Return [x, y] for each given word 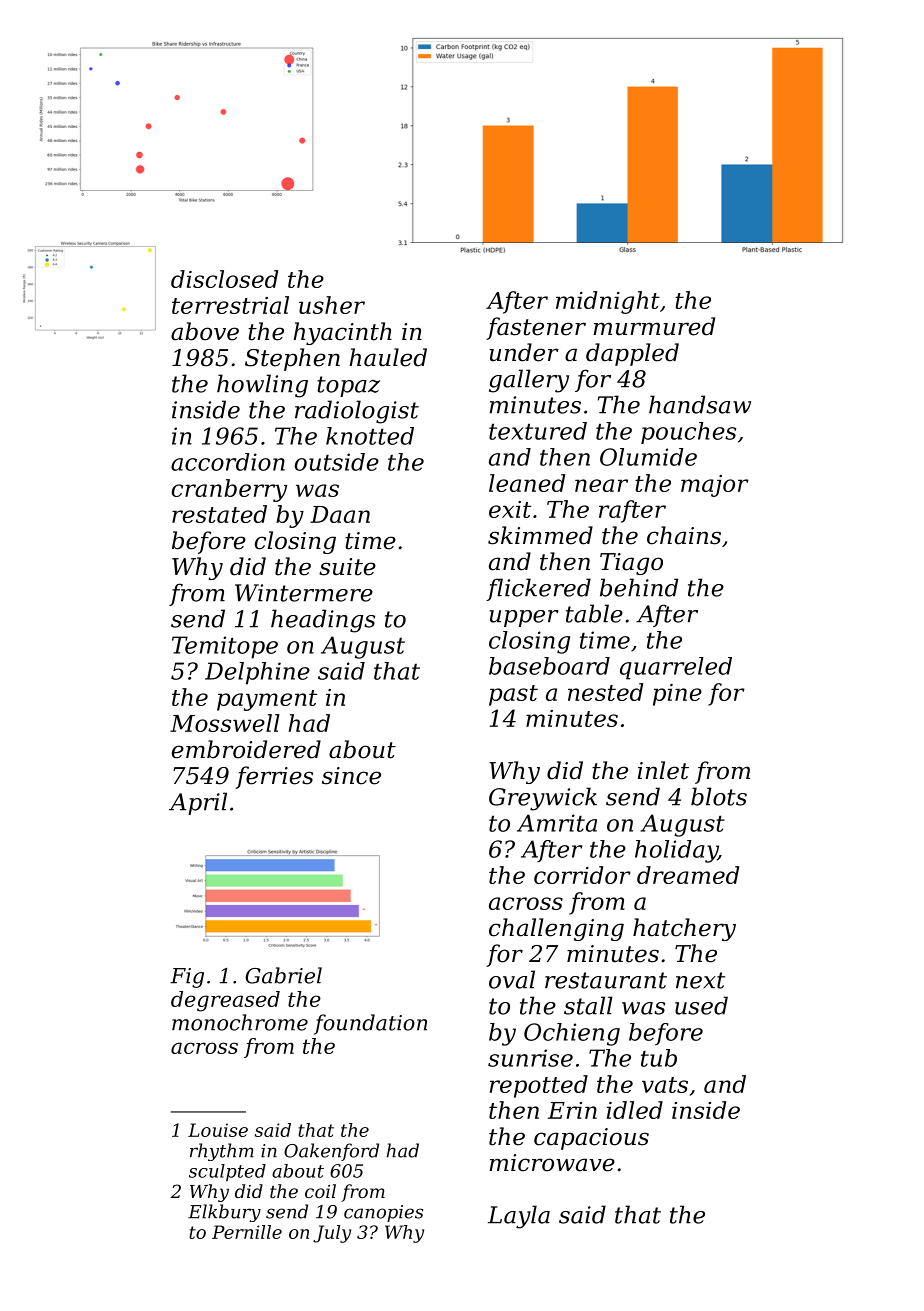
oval [512, 979]
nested [605, 692]
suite [347, 567]
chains [684, 535]
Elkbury [224, 1213]
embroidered [246, 749]
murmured [654, 326]
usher [332, 305]
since [351, 776]
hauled [388, 357]
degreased [225, 1001]
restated [219, 514]
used [701, 1005]
